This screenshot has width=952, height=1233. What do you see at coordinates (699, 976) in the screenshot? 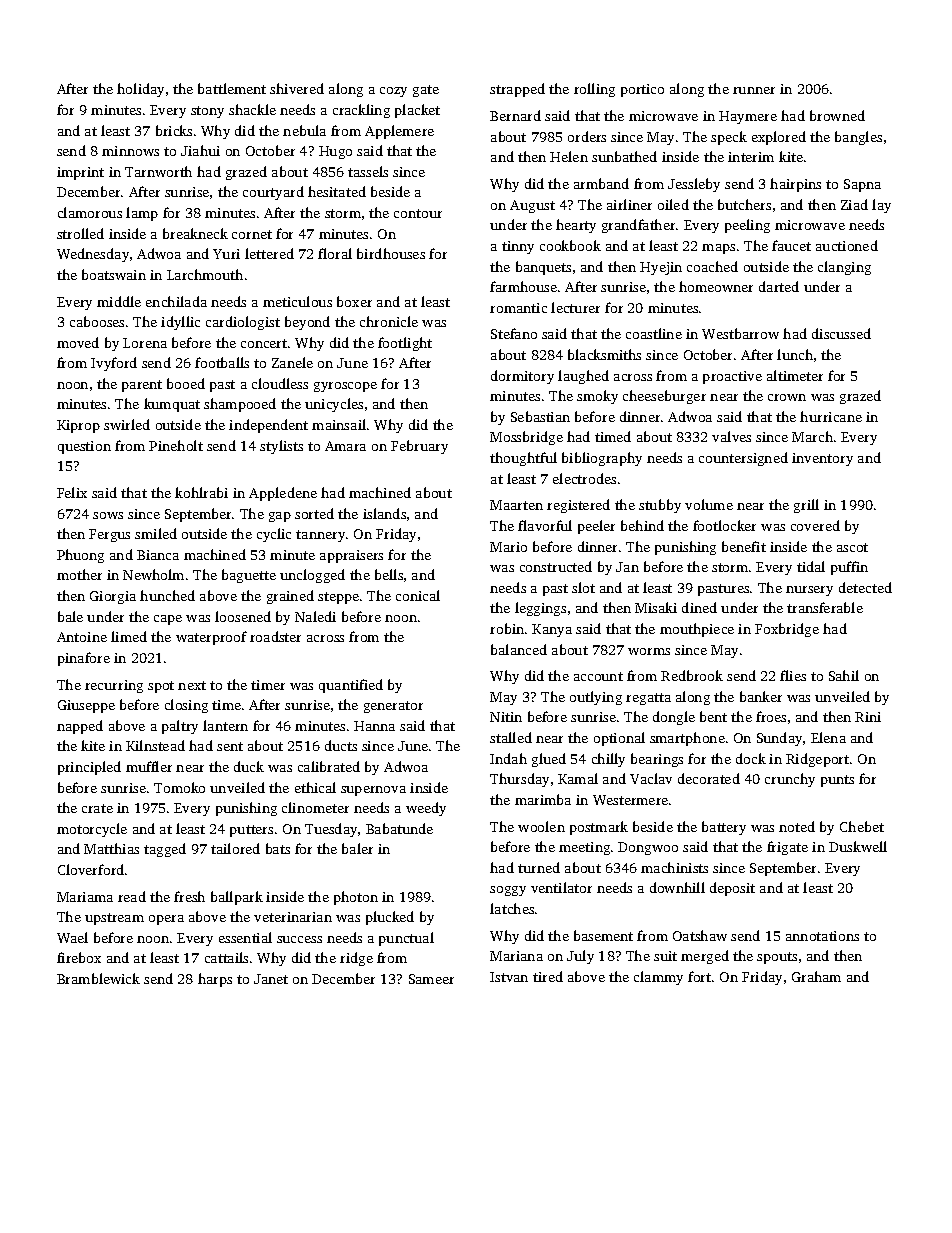
I see `fort` at bounding box center [699, 976].
